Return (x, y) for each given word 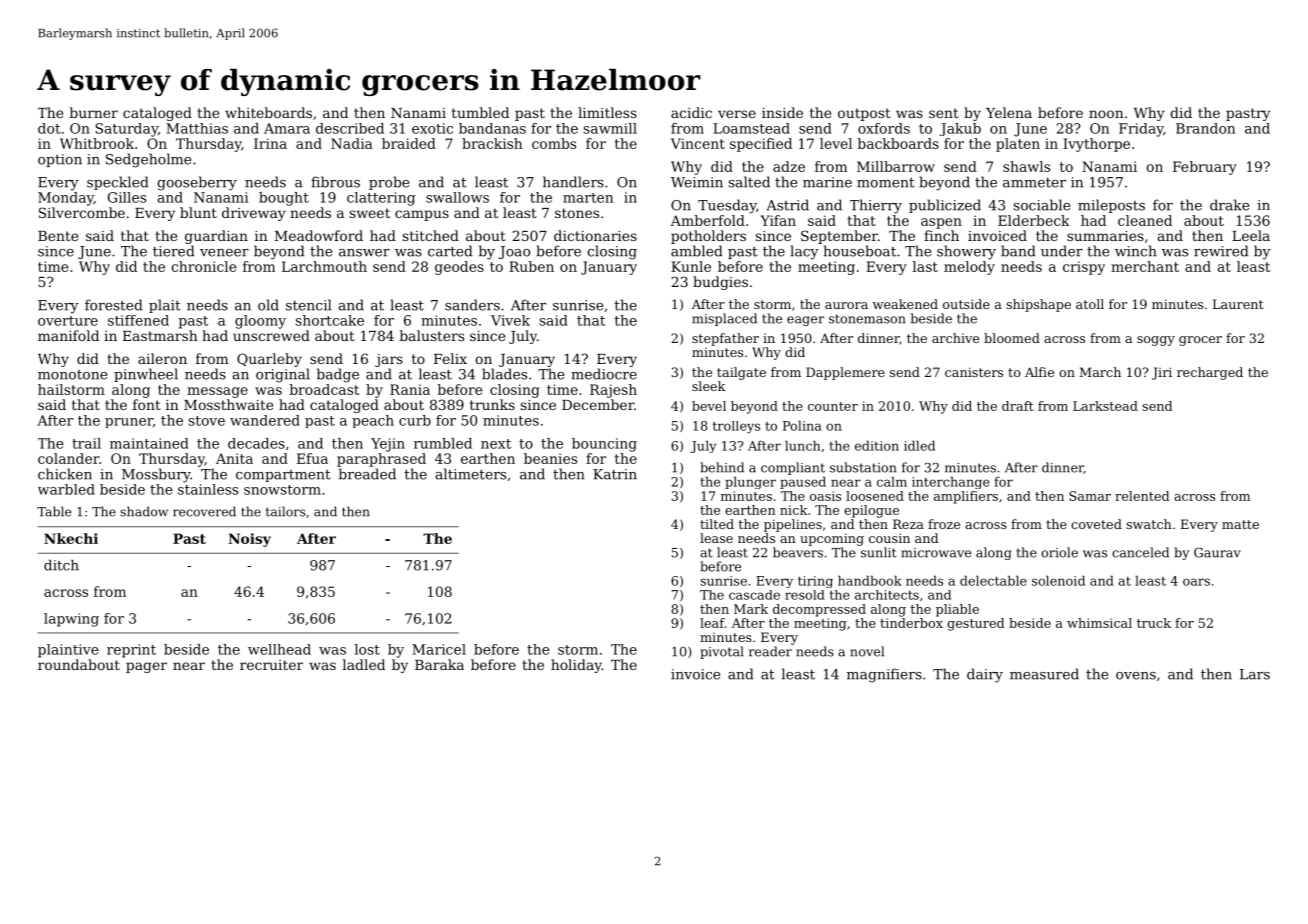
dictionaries (595, 235)
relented (1142, 496)
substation (863, 467)
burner (94, 112)
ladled (364, 664)
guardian (216, 237)
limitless (607, 112)
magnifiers (884, 675)
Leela (1251, 235)
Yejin (388, 445)
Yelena (1009, 112)
